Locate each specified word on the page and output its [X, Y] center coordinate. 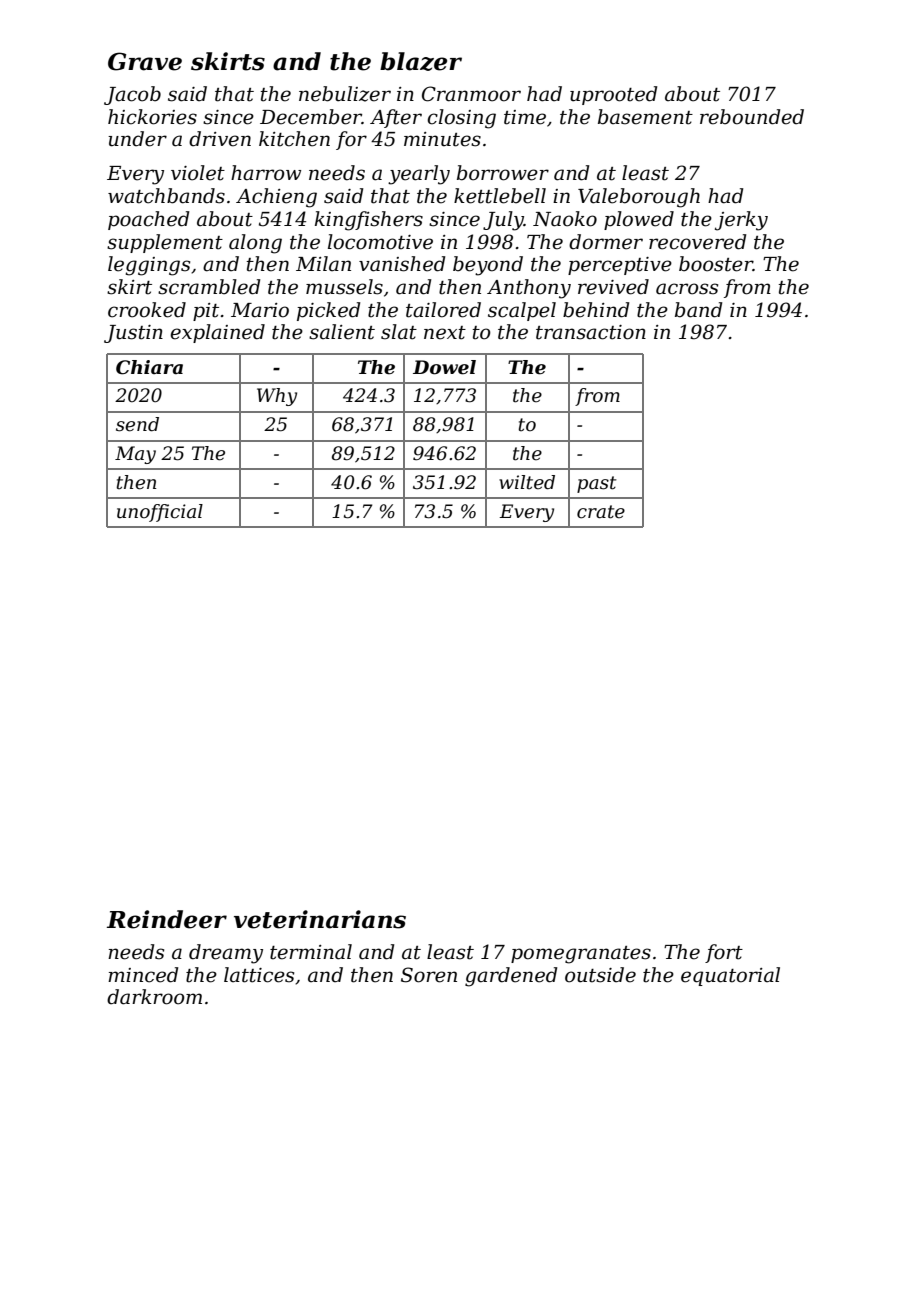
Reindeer [167, 919]
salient [342, 332]
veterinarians [320, 919]
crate [601, 512]
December [311, 117]
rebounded [752, 117]
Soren [429, 975]
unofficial [160, 513]
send [137, 424]
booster [716, 264]
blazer [421, 61]
